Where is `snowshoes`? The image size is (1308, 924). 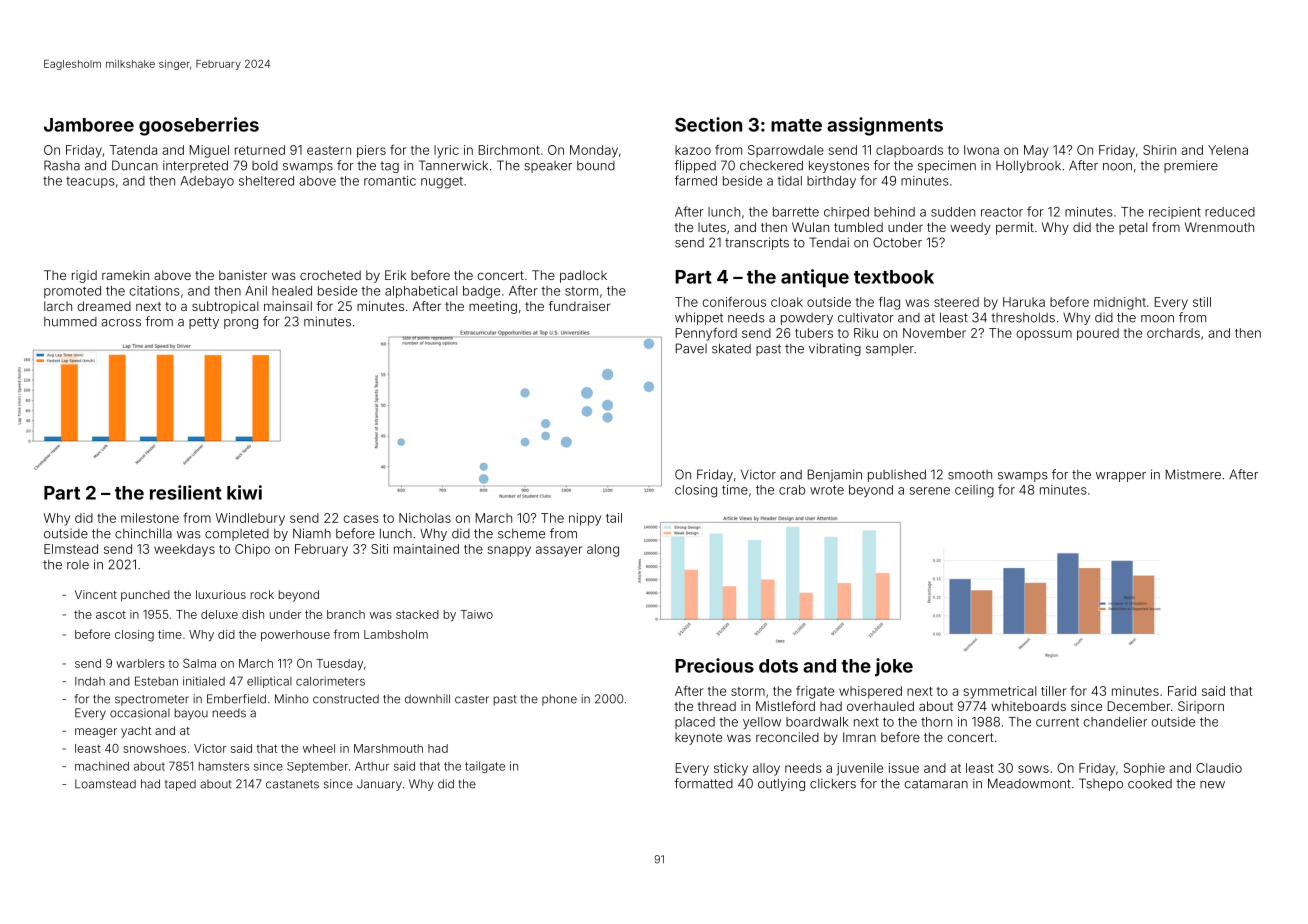
snowshoes is located at coordinates (154, 748).
